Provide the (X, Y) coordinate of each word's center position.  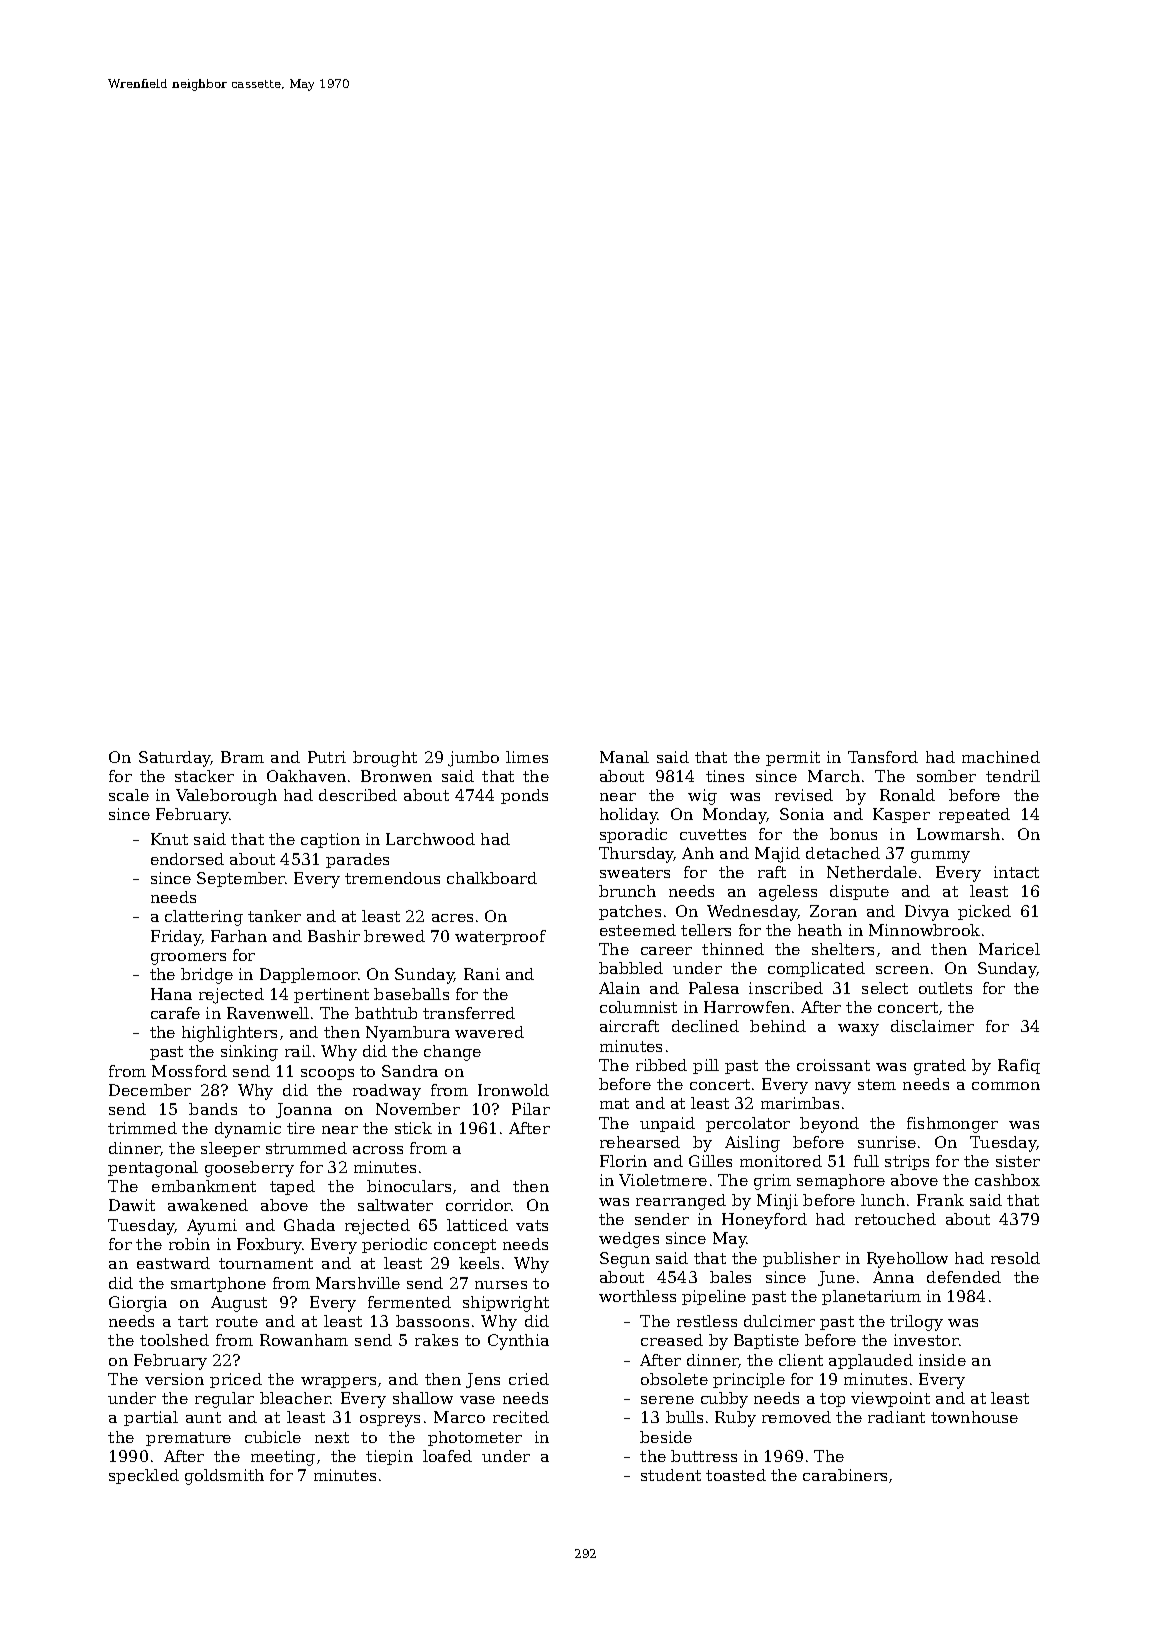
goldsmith (224, 1477)
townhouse (974, 1417)
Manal (624, 757)
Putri (327, 757)
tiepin (389, 1457)
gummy (940, 857)
